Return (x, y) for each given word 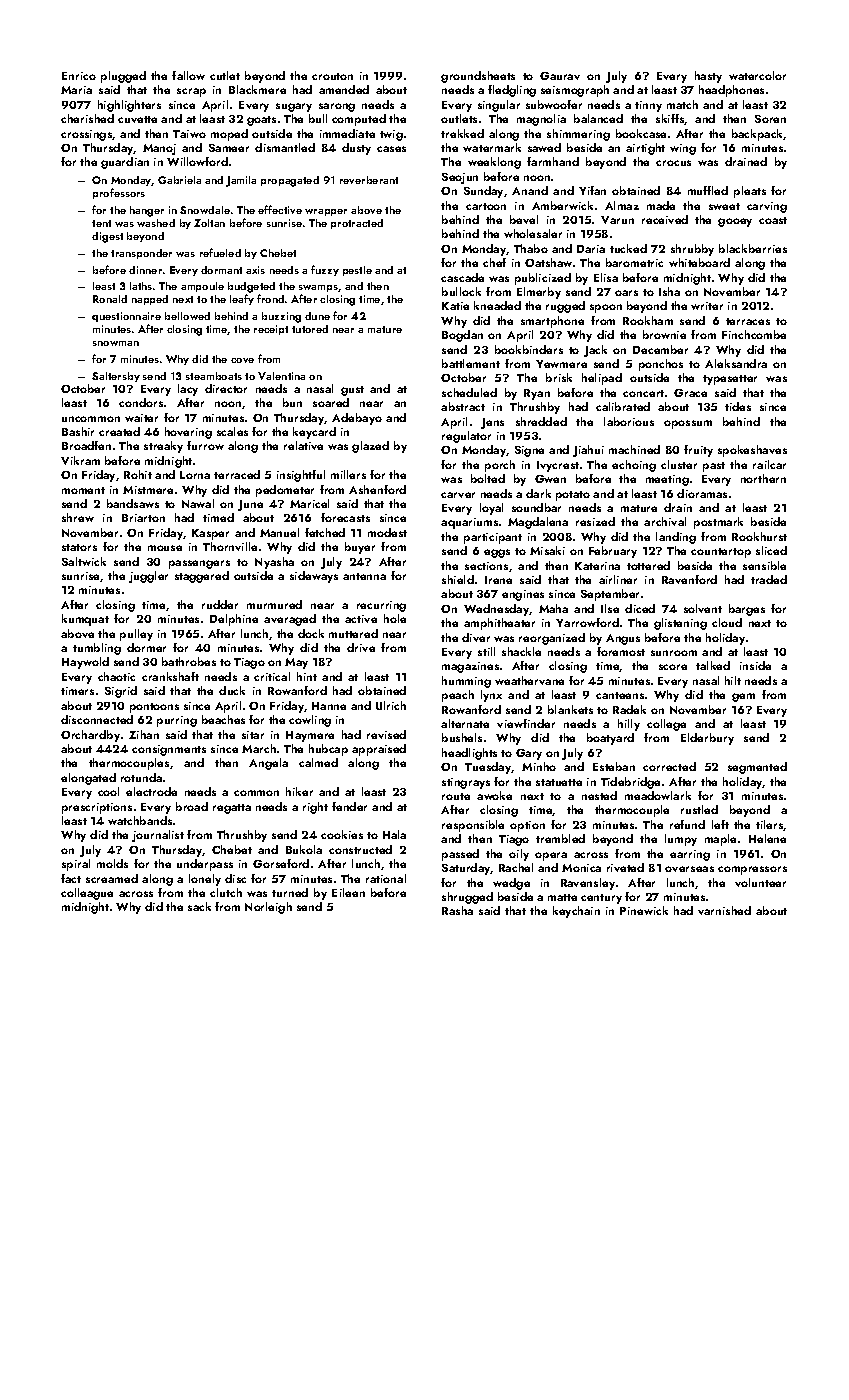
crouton (332, 76)
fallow (188, 75)
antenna (364, 576)
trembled (560, 838)
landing (676, 538)
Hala (394, 834)
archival (665, 521)
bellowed (187, 316)
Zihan (144, 734)
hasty (708, 77)
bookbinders (529, 349)
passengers (199, 564)
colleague (87, 894)
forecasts (345, 517)
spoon (606, 308)
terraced (237, 474)
